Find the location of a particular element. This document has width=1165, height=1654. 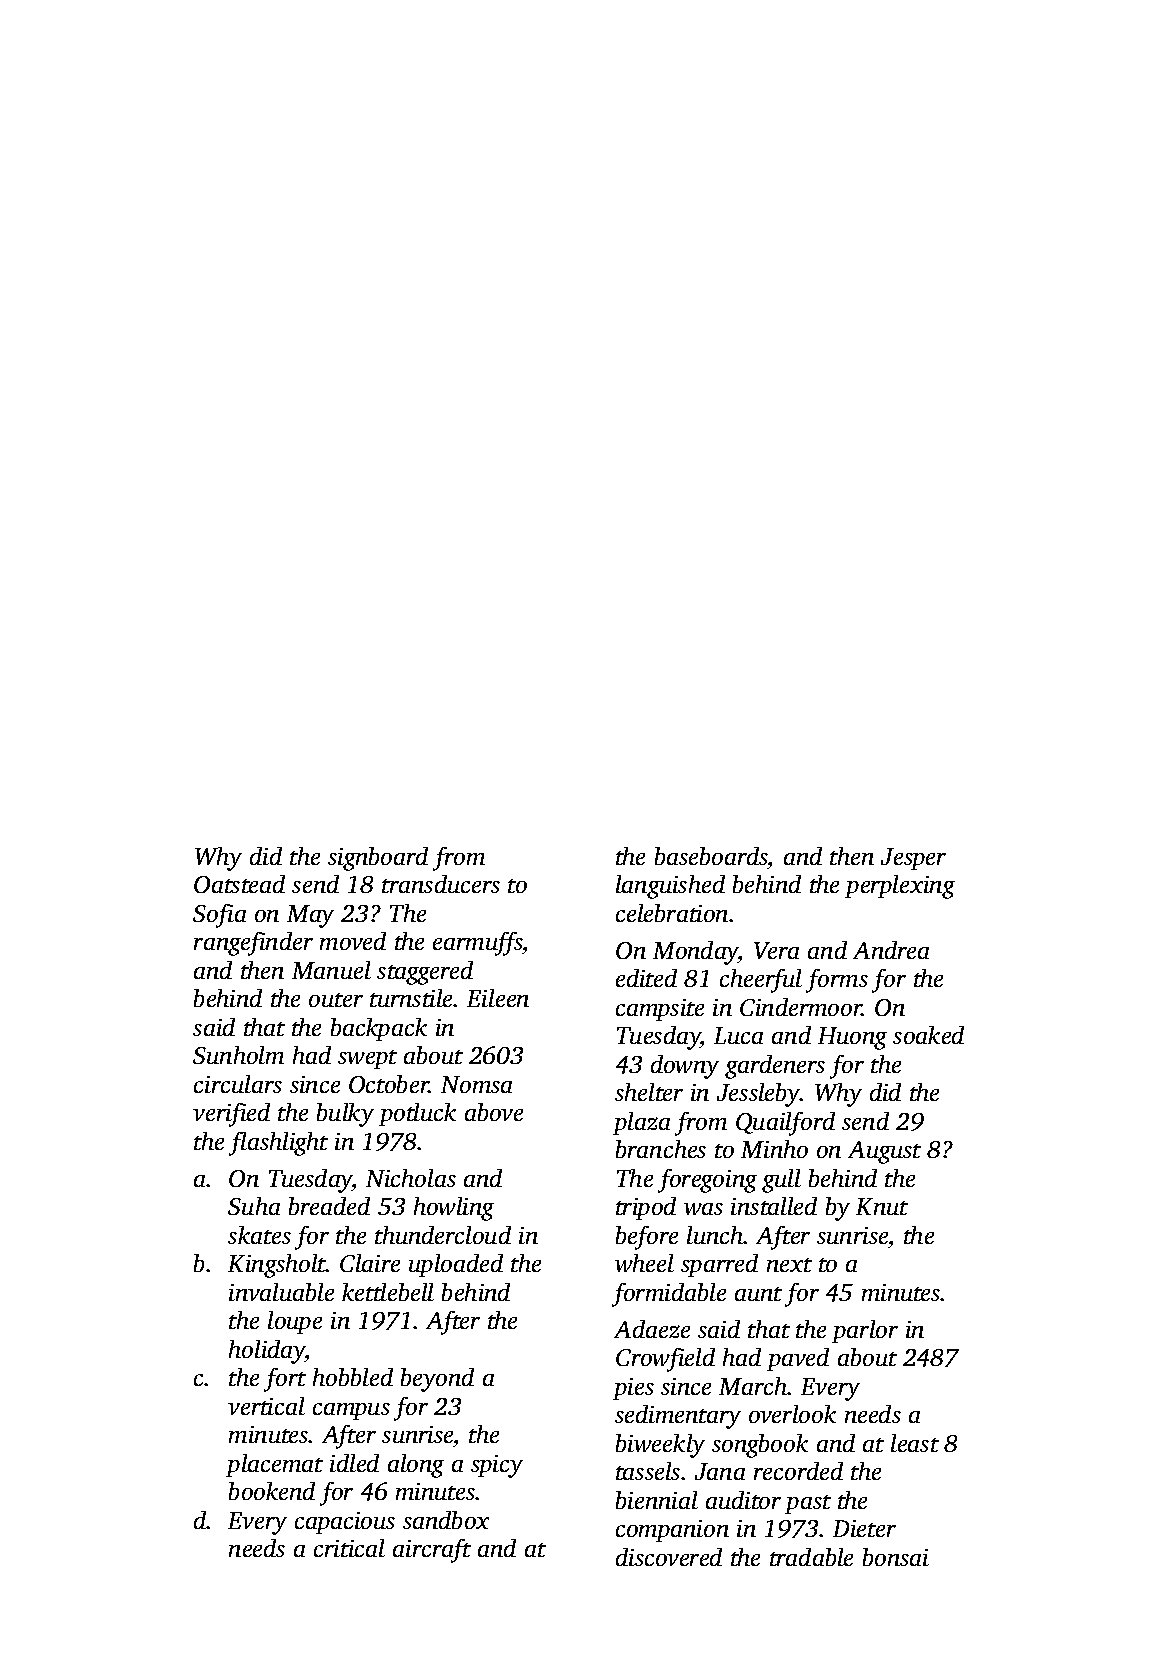

Jessleby is located at coordinates (758, 1095).
